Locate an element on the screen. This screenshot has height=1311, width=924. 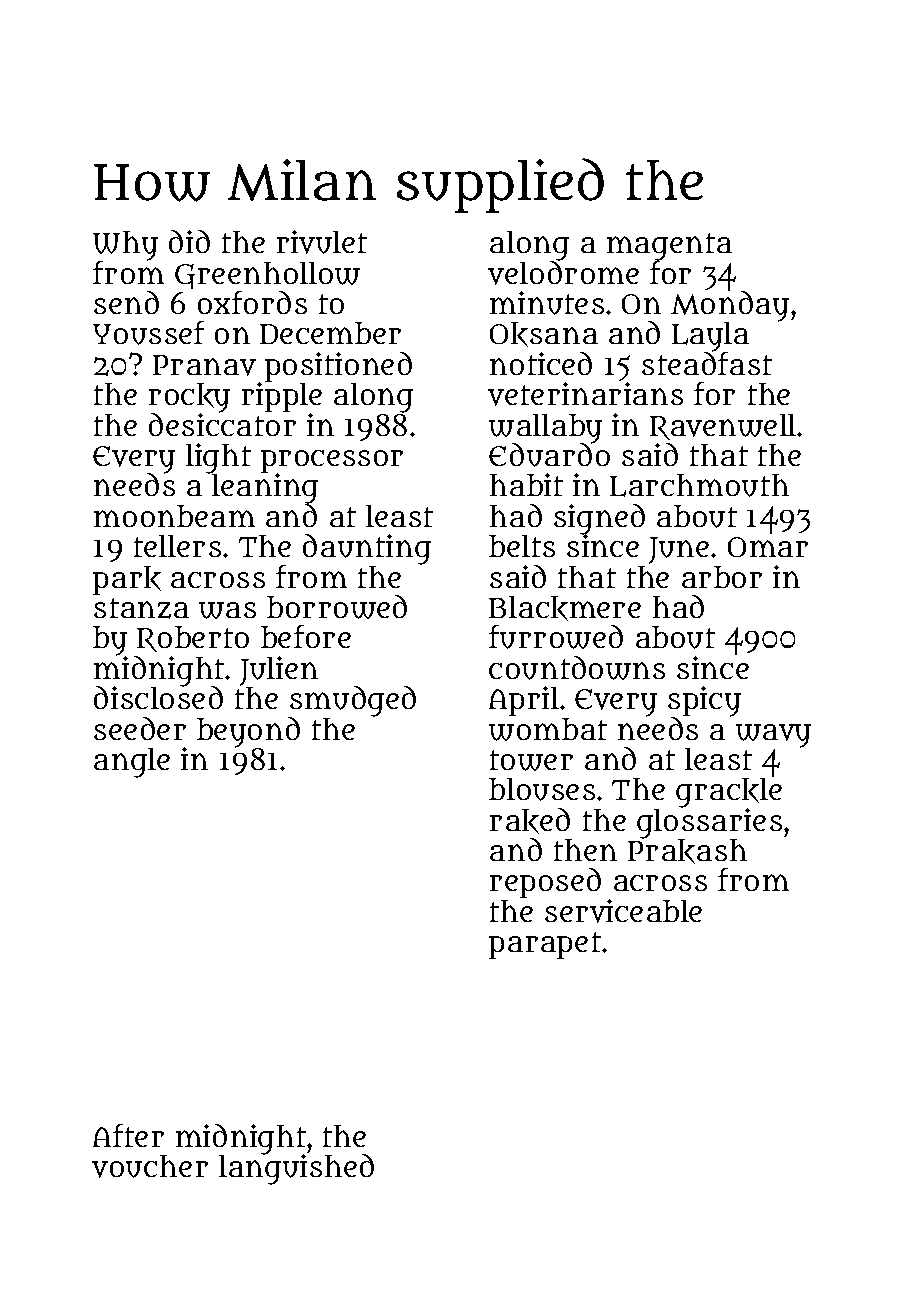
smudged is located at coordinates (353, 701).
